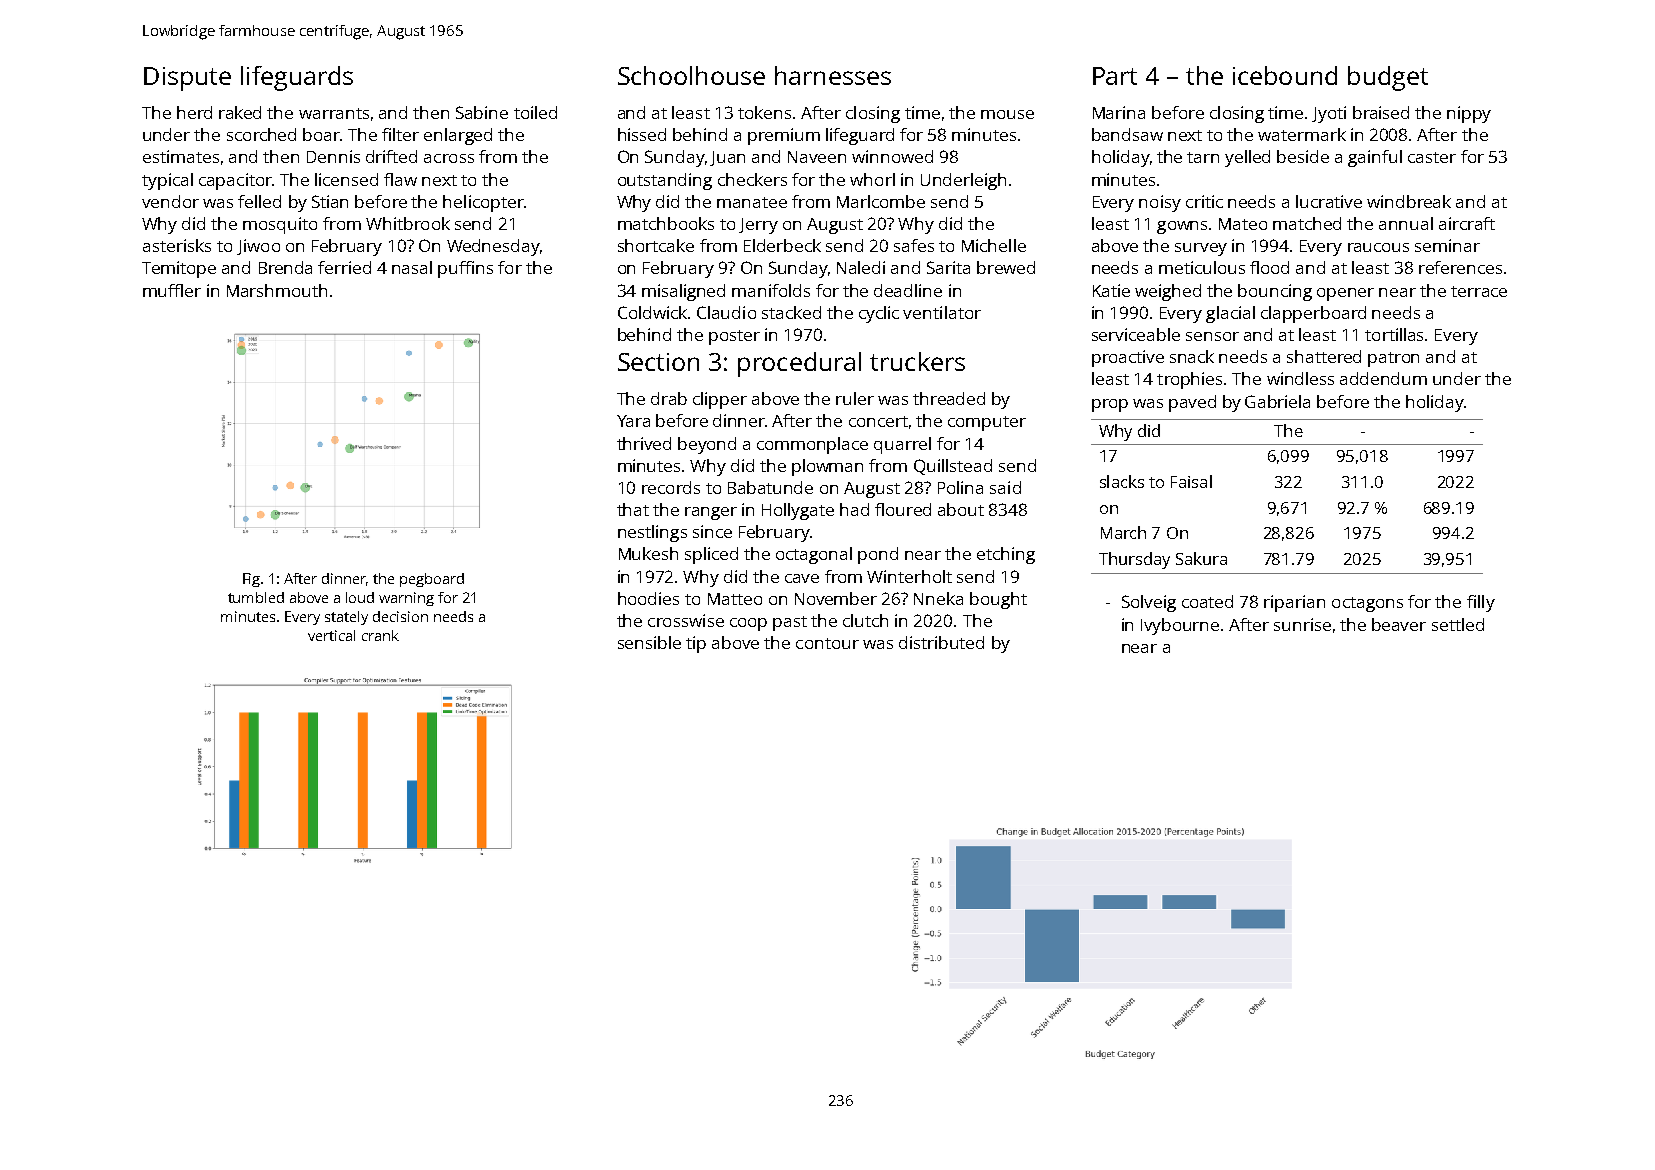 Image resolution: width=1655 pixels, height=1170 pixels. Describe the element at coordinates (1111, 290) in the screenshot. I see `Katie` at that location.
